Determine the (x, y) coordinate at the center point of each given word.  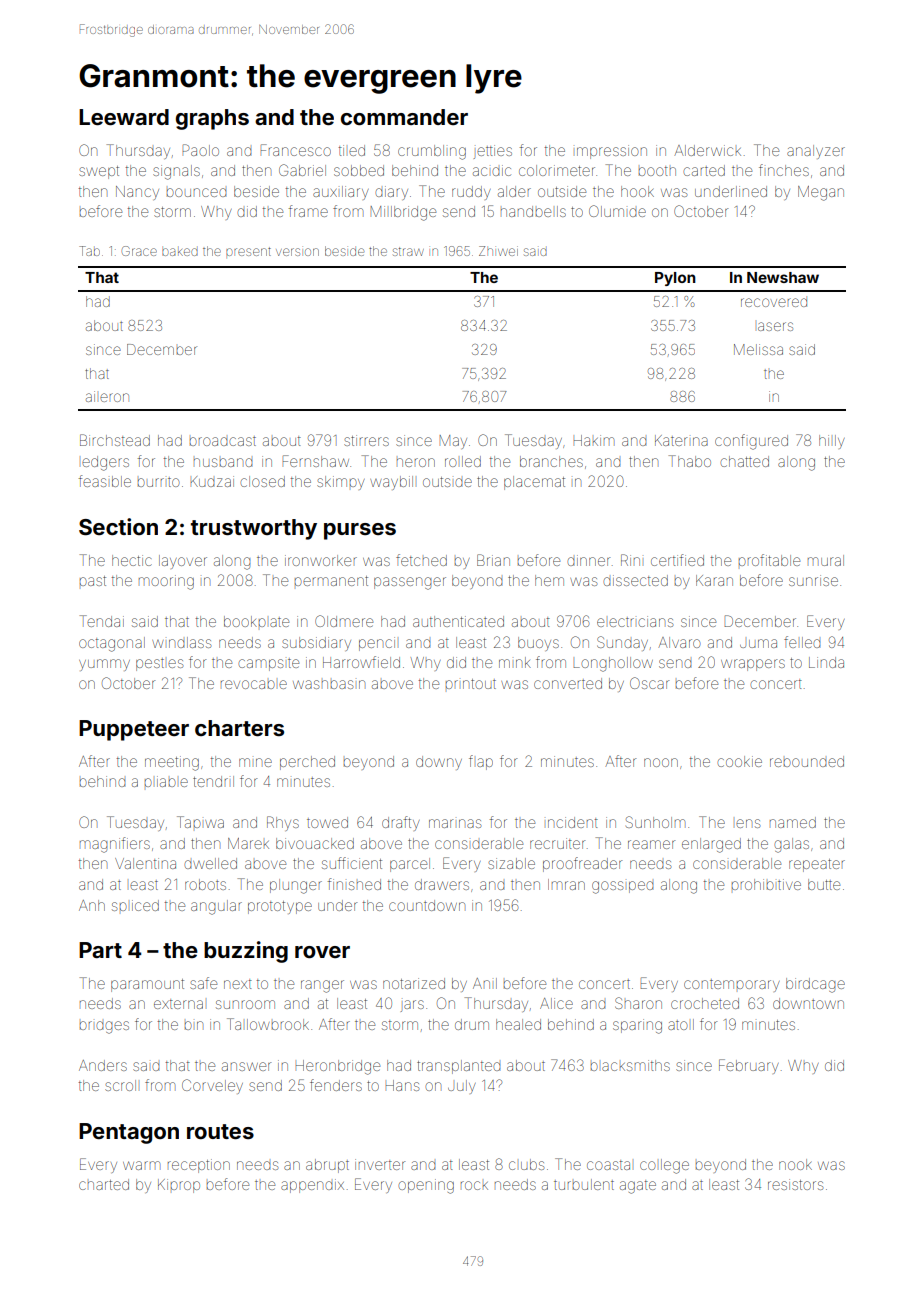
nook (795, 1164)
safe (203, 983)
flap (481, 762)
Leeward (124, 117)
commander (404, 117)
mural (826, 560)
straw (408, 251)
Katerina (681, 440)
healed (518, 1024)
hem (549, 580)
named (793, 822)
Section (118, 527)
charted (104, 1184)
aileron (107, 396)
